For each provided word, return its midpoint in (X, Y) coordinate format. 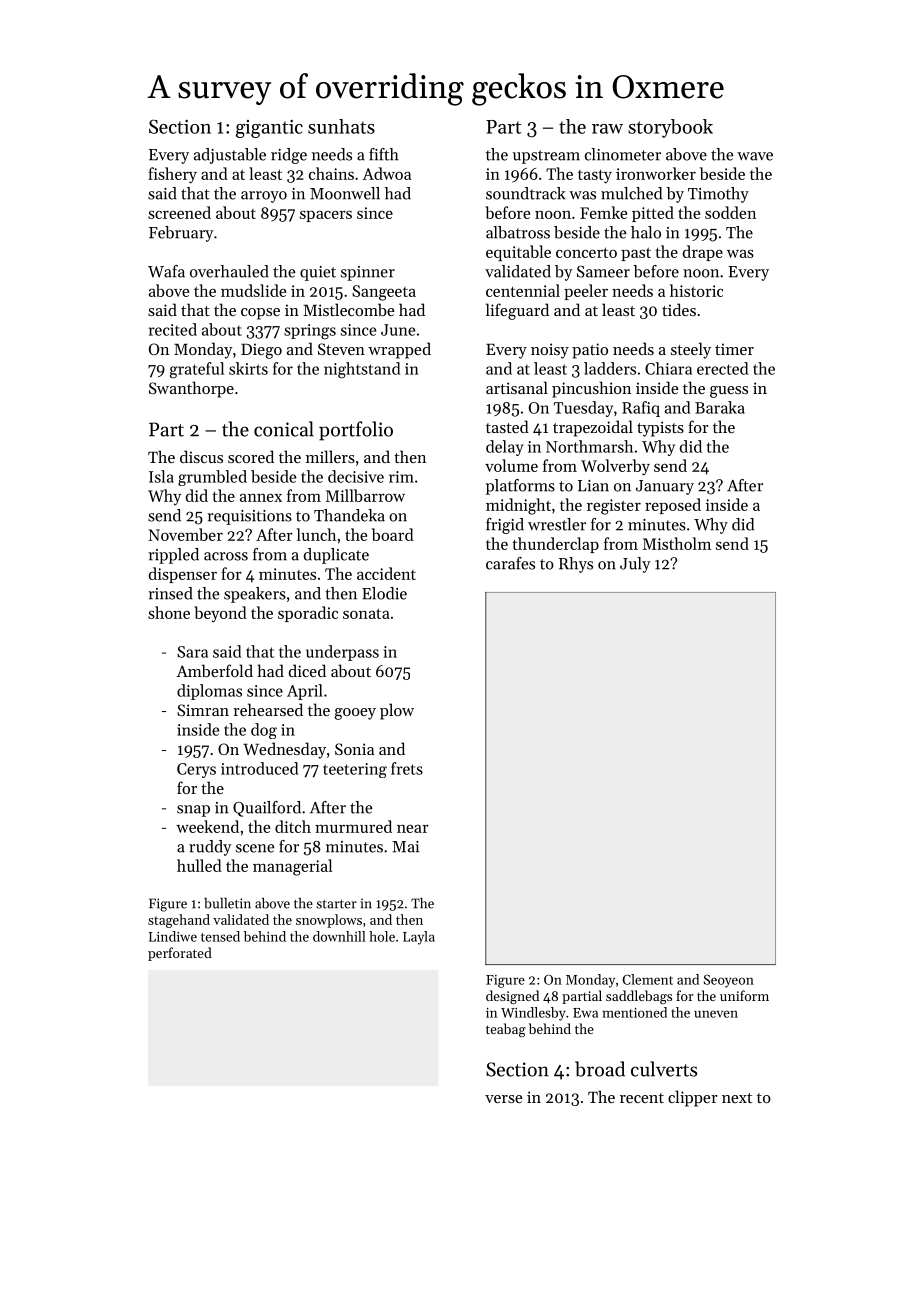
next (737, 1098)
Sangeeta (384, 293)
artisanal (517, 387)
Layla (419, 938)
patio (590, 351)
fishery (172, 175)
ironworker (656, 173)
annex (261, 498)
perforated (180, 954)
